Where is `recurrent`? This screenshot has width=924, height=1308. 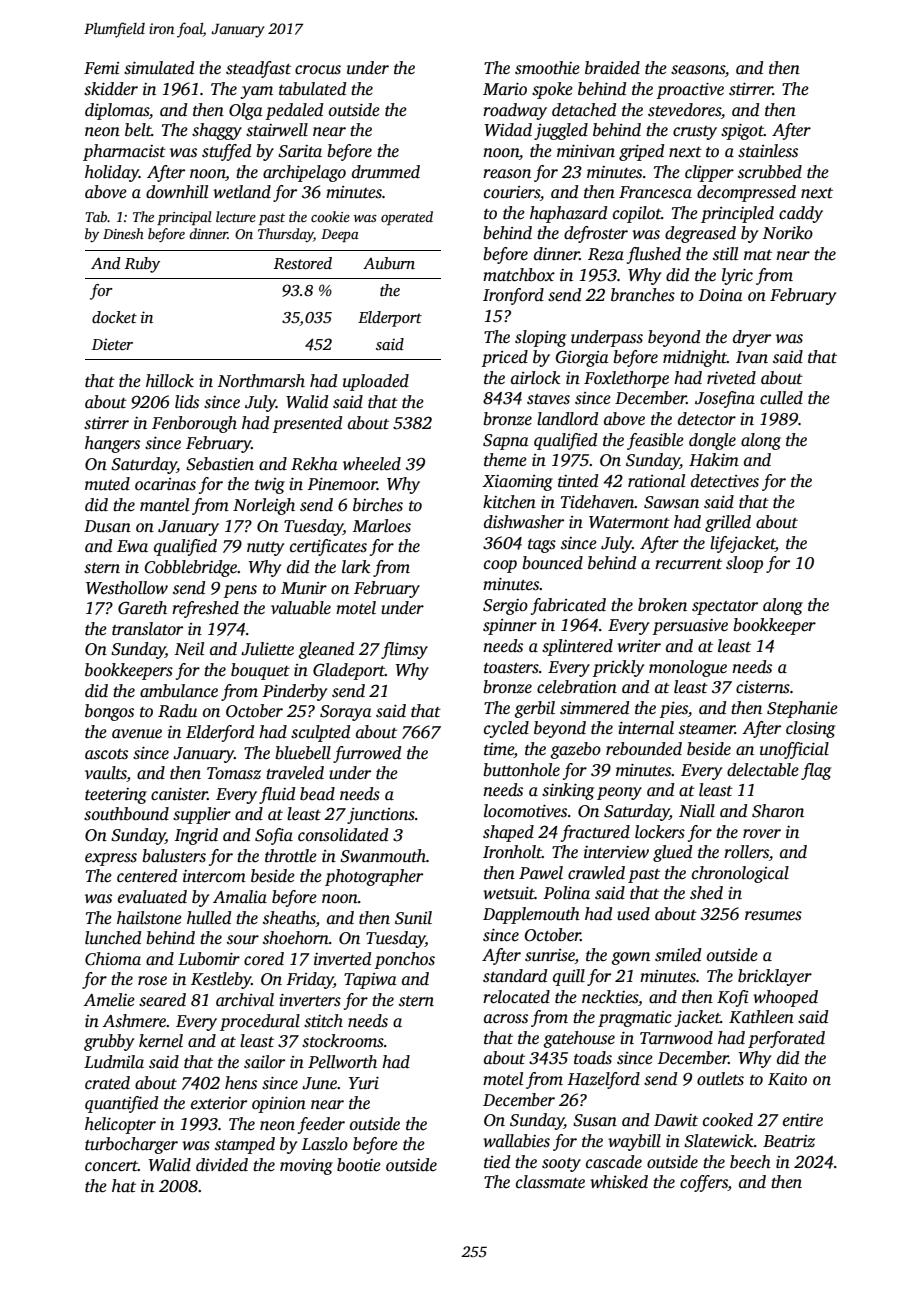
recurrent is located at coordinates (688, 564).
